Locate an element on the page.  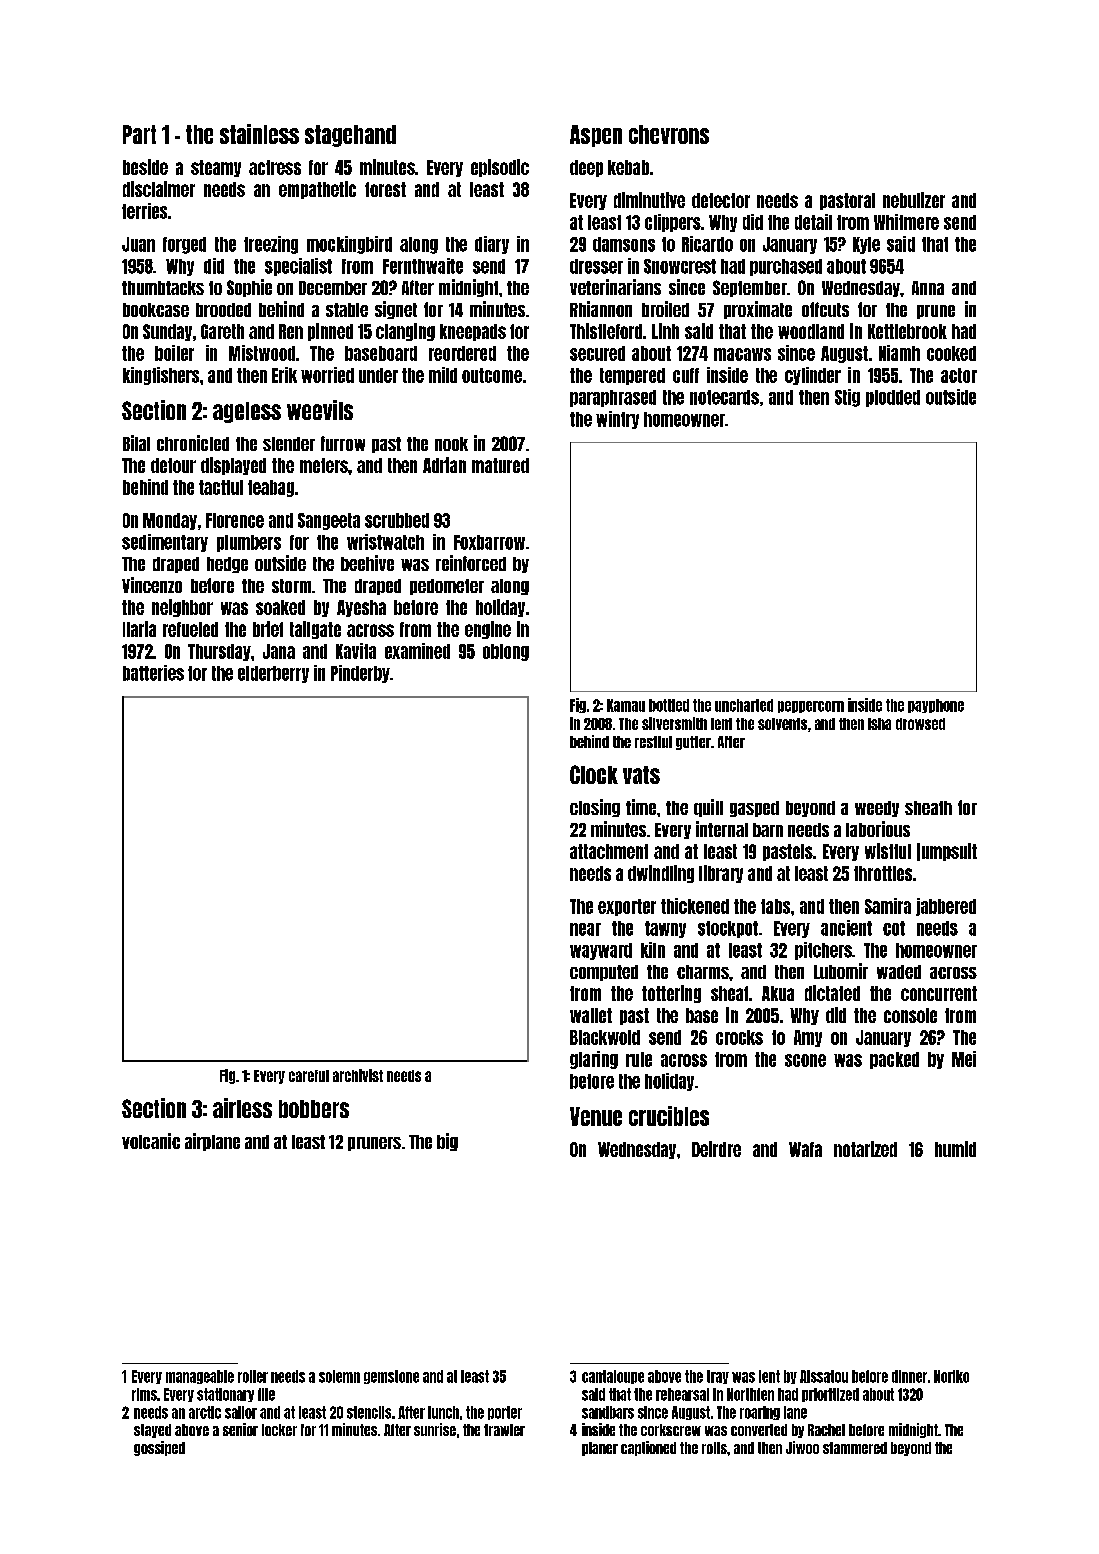
solemn is located at coordinates (339, 1376).
